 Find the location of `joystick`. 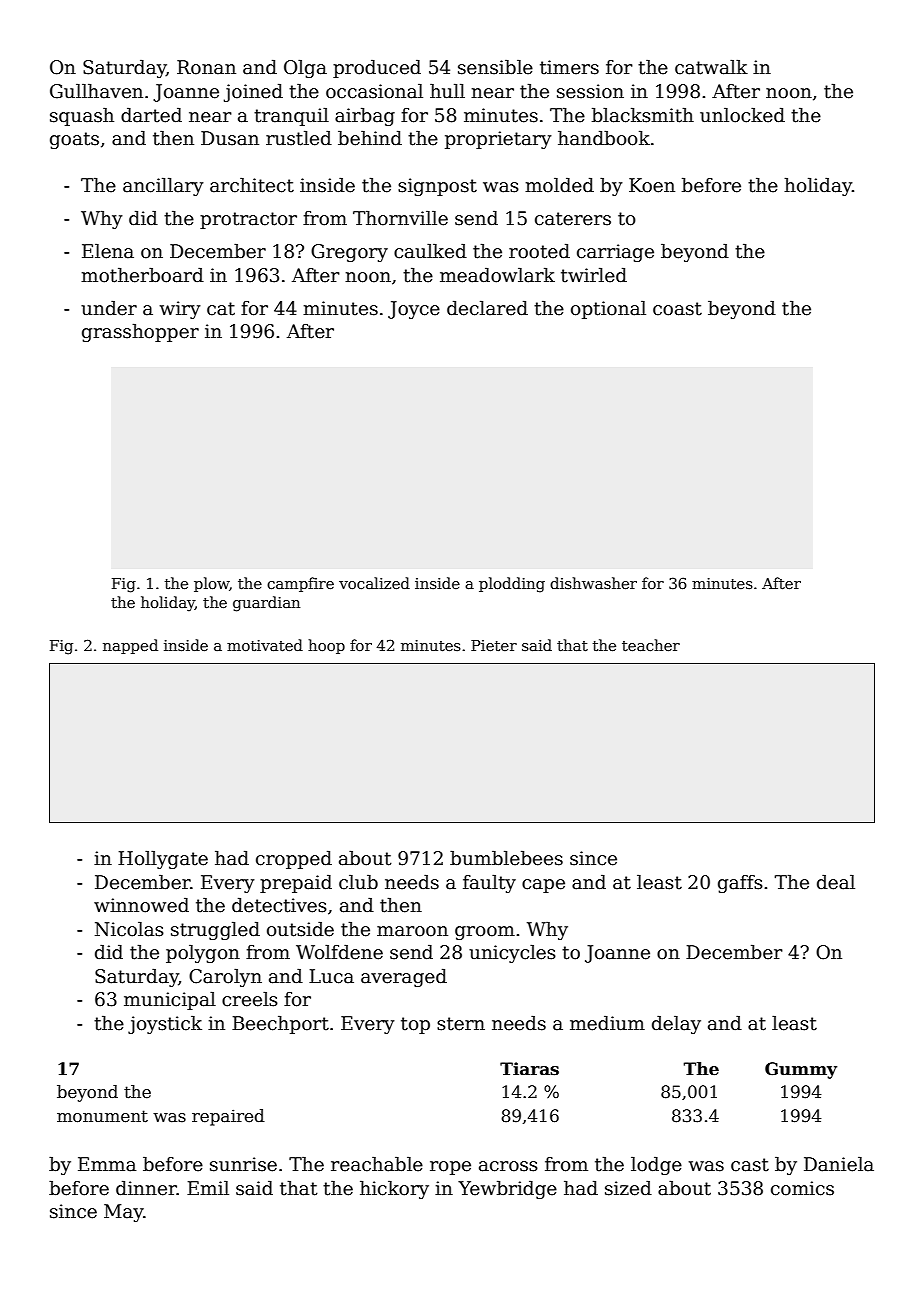

joystick is located at coordinates (165, 1025).
